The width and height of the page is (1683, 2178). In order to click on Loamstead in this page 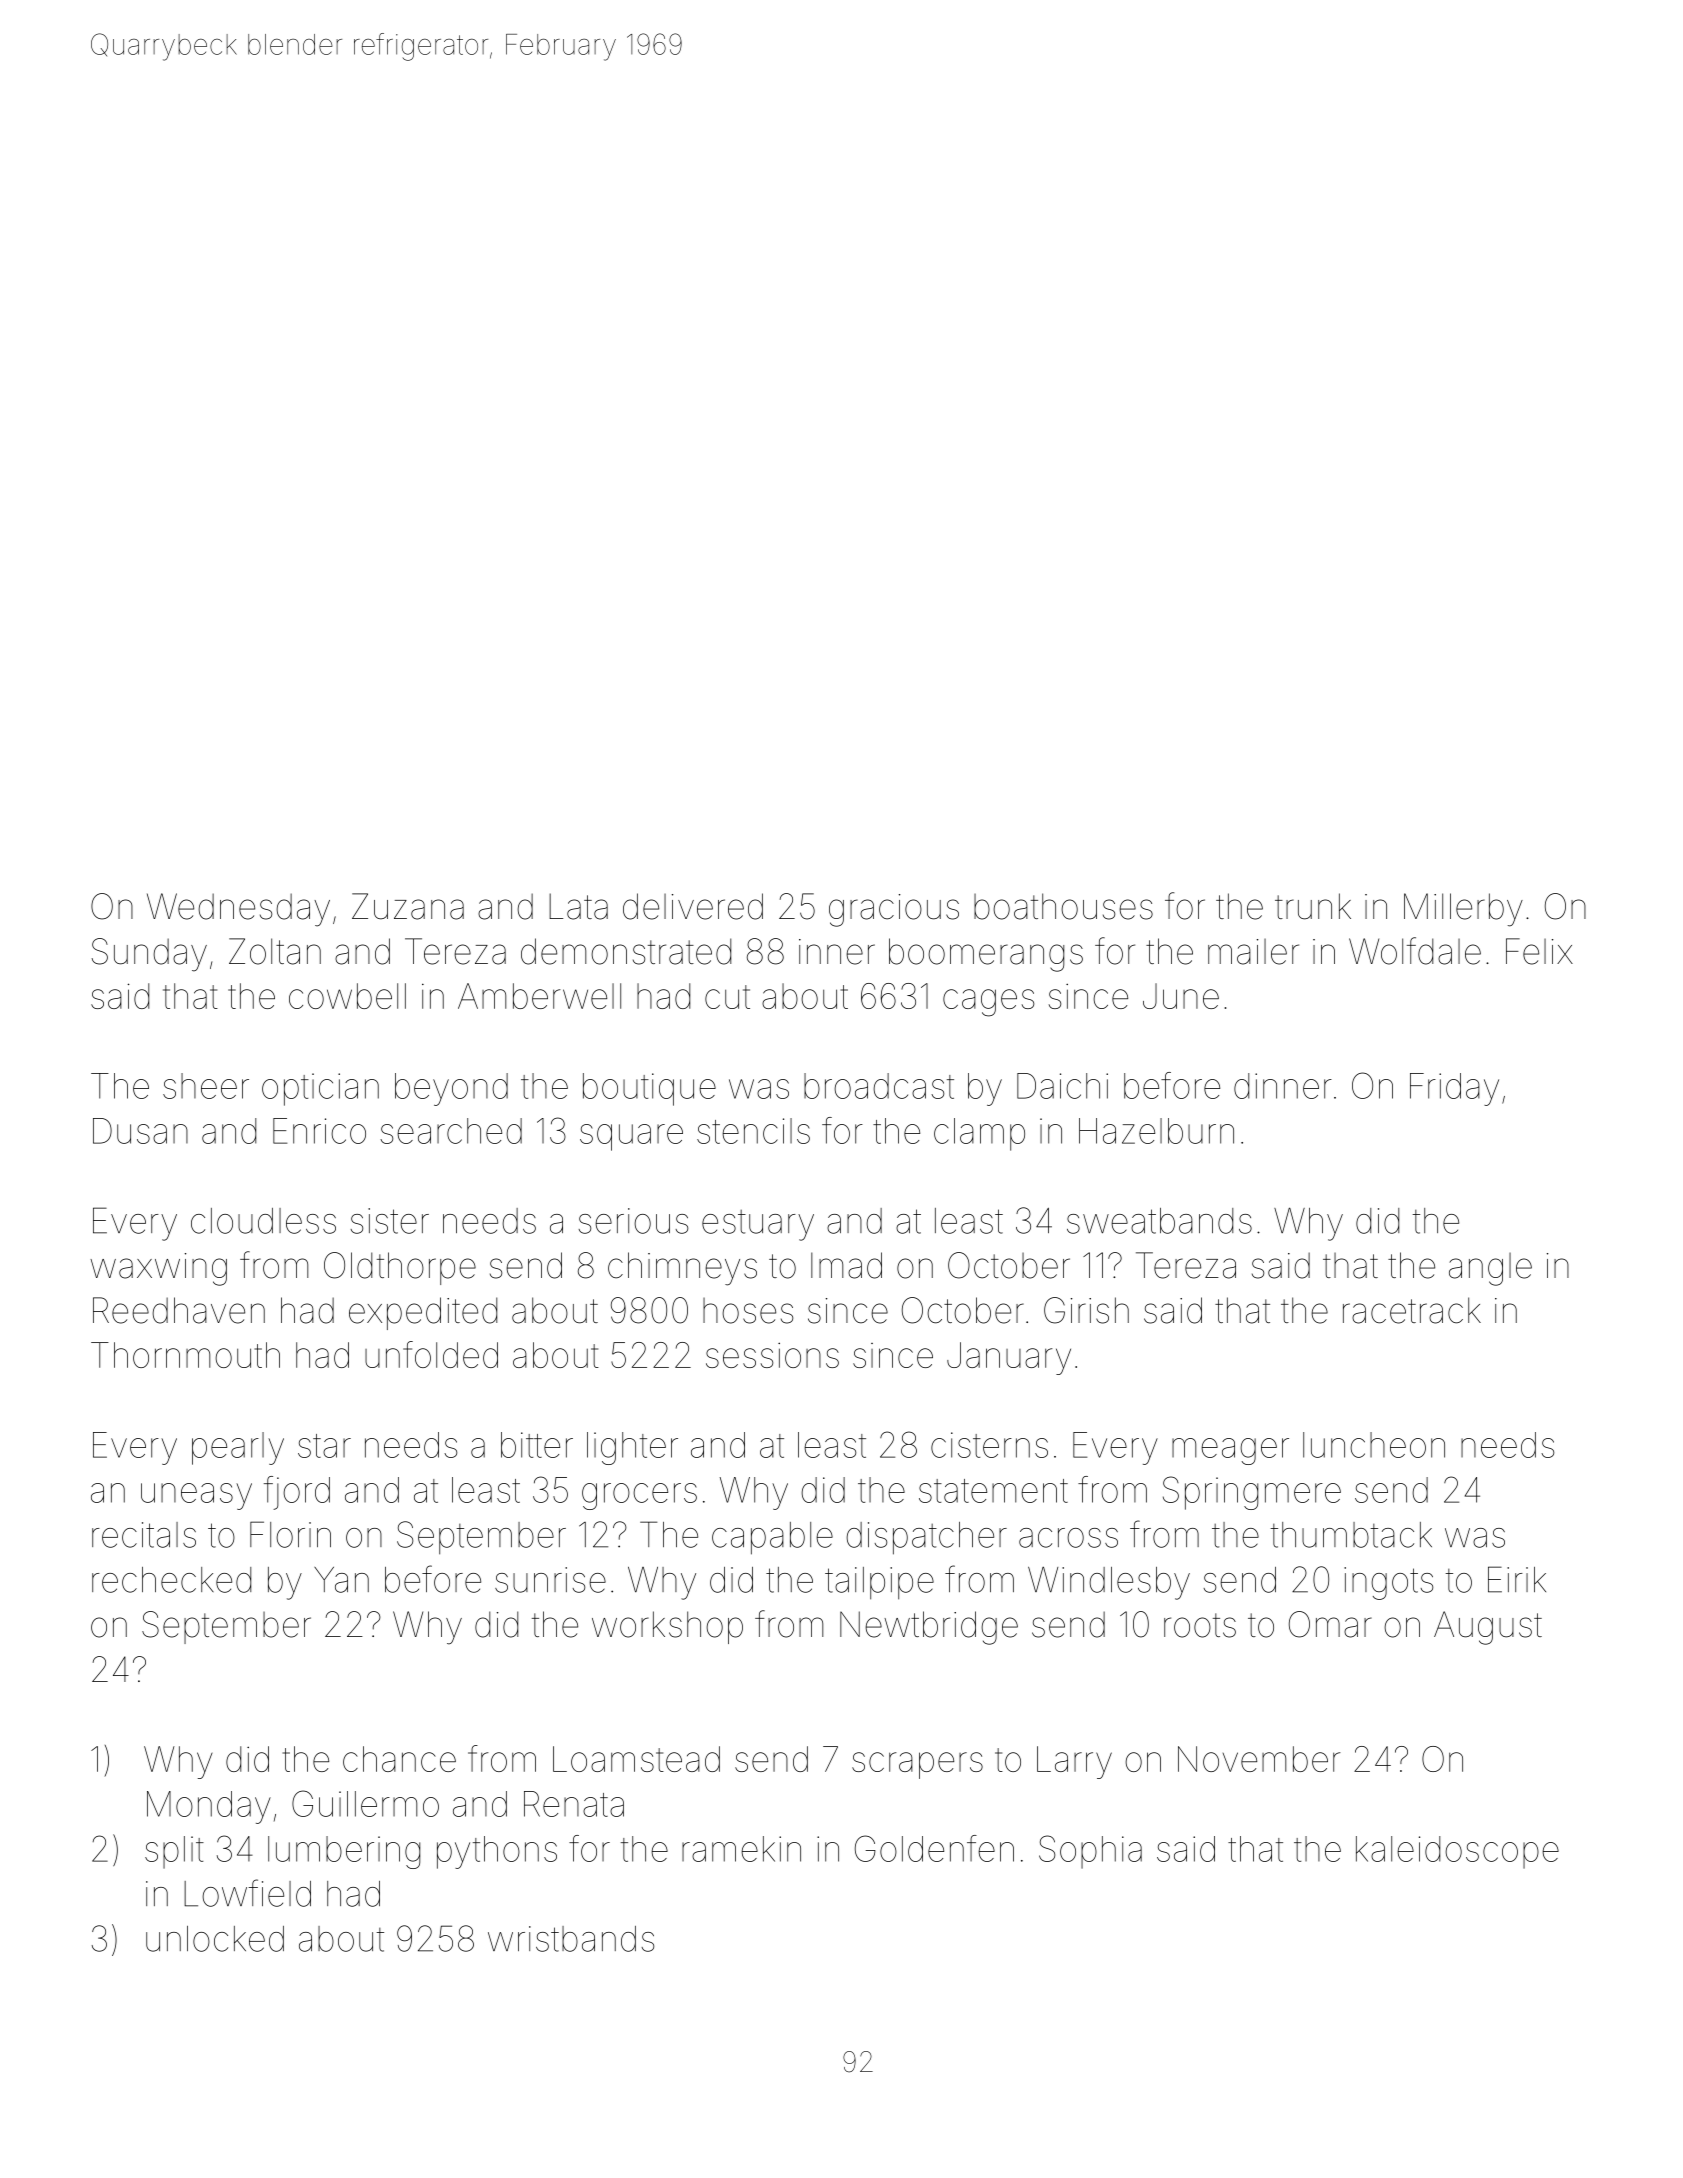, I will do `click(636, 1759)`.
